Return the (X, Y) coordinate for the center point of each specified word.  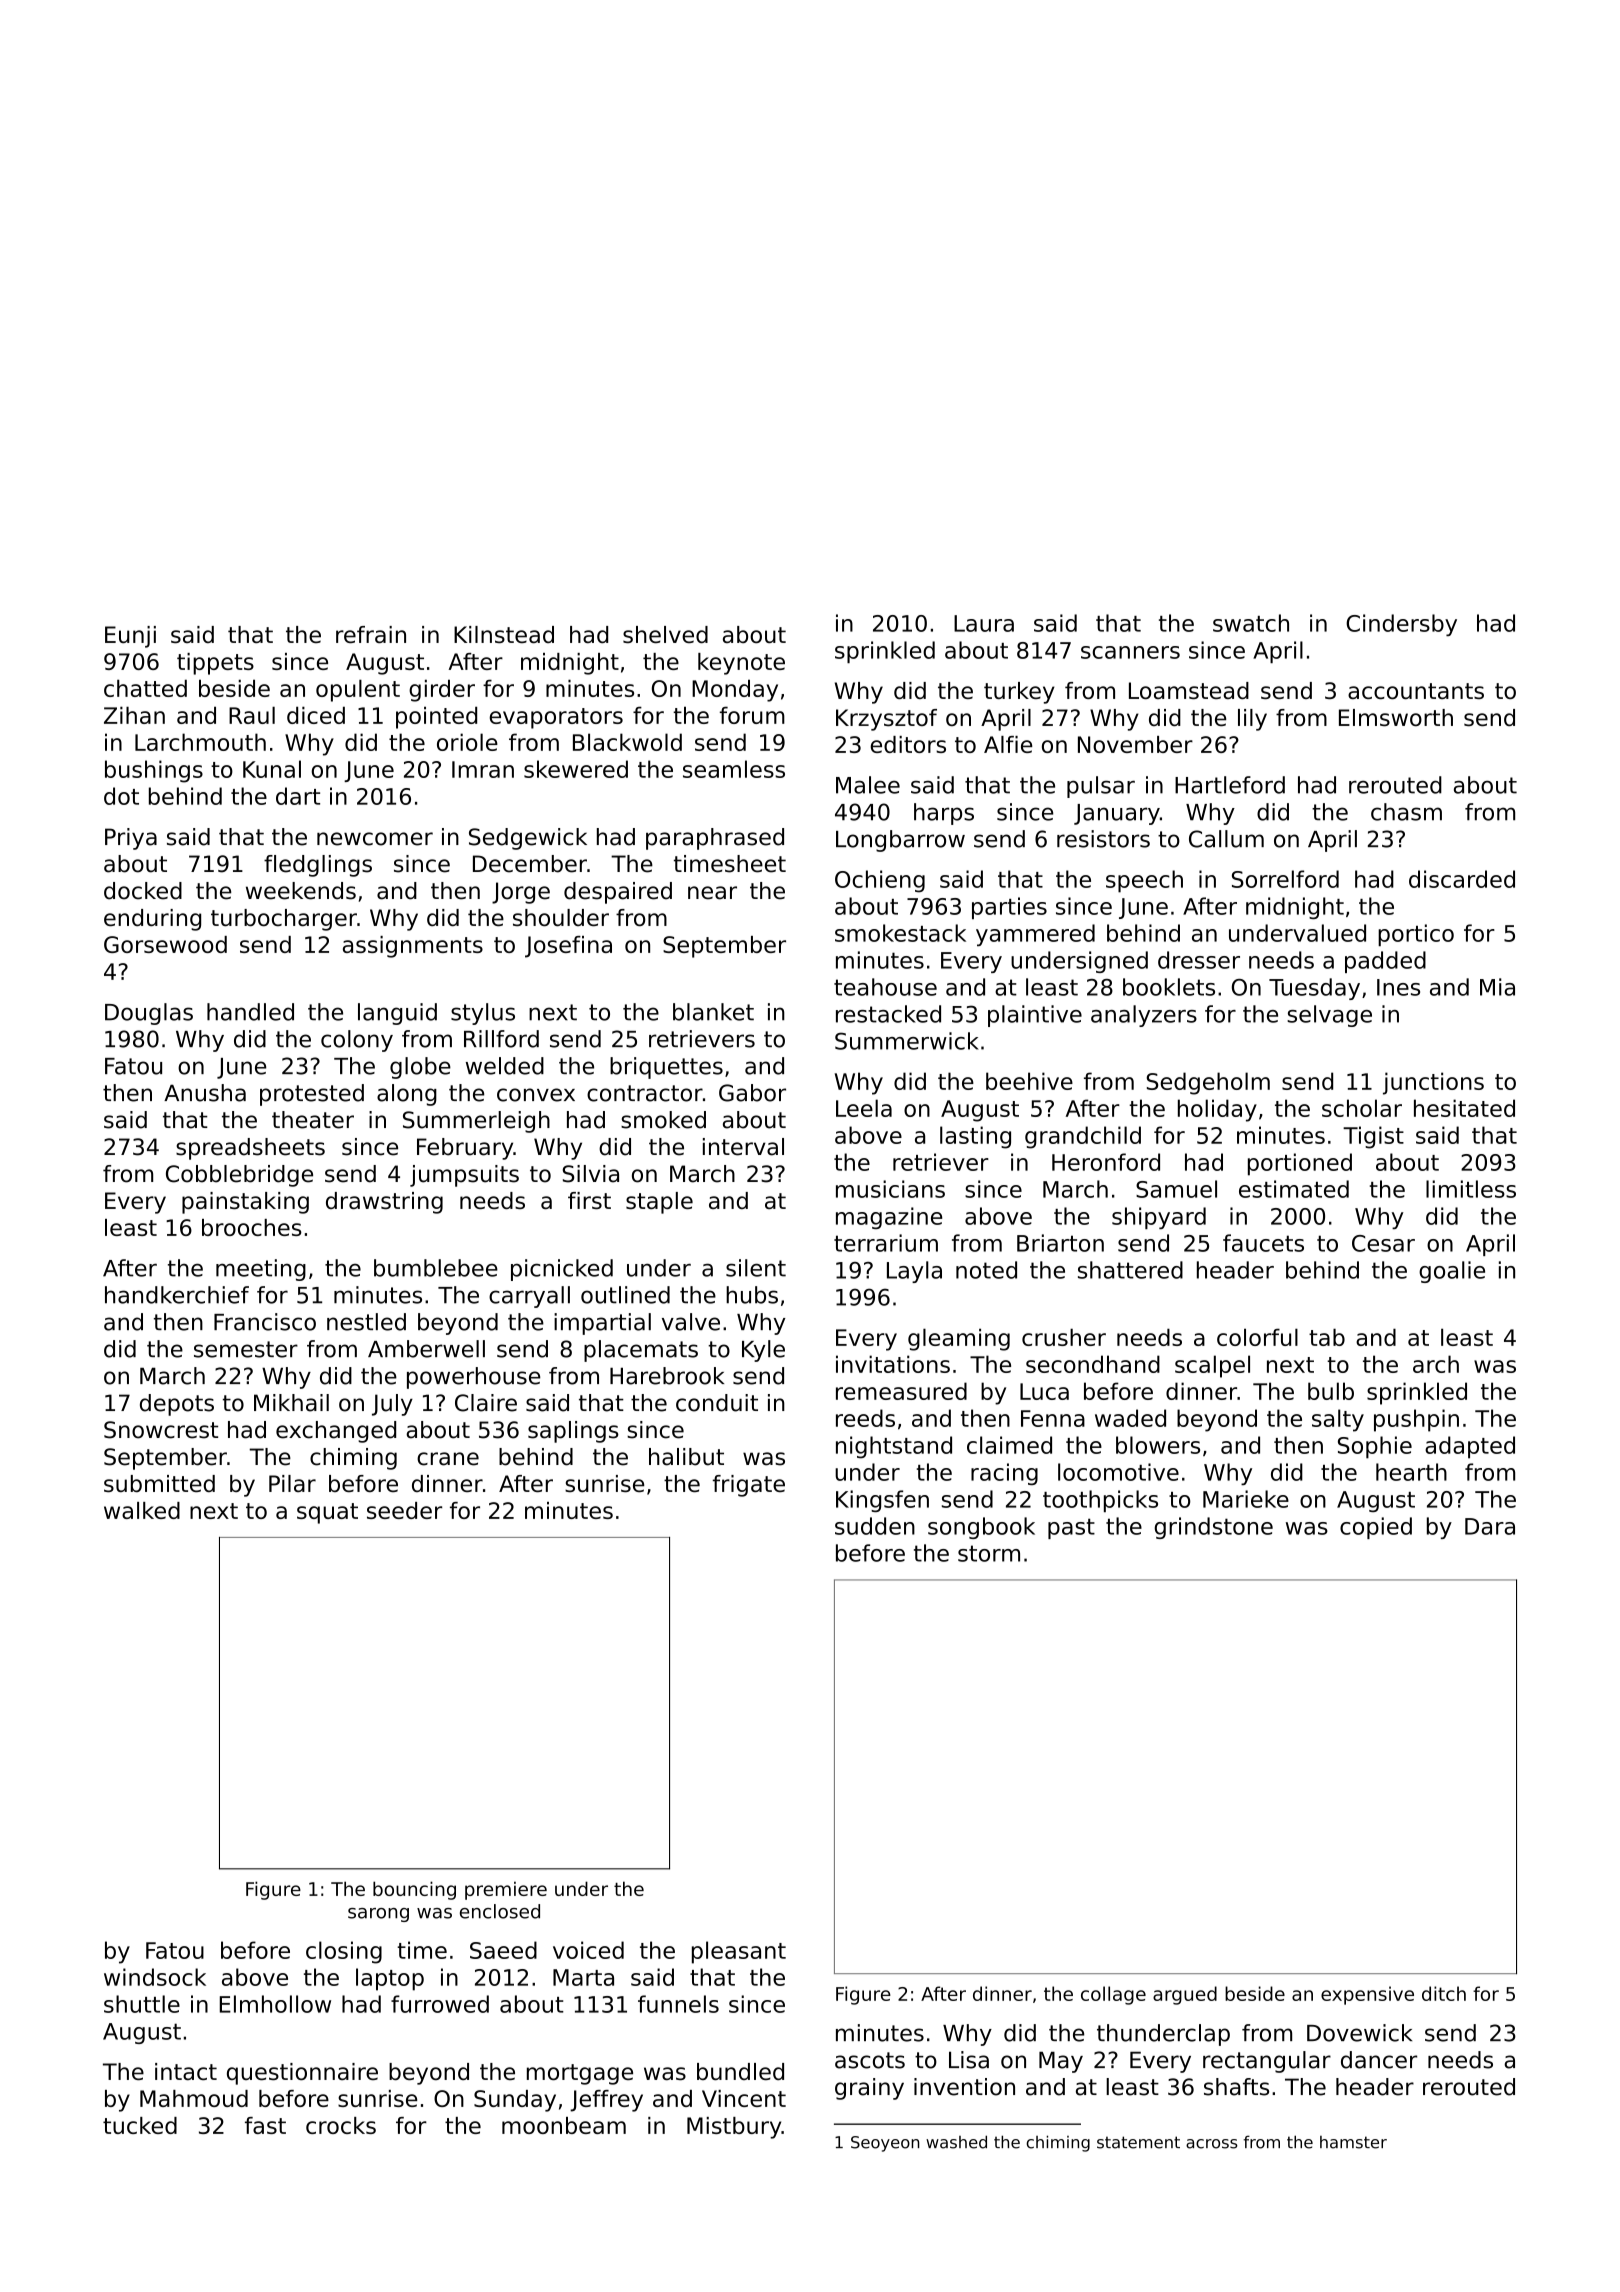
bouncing (414, 1890)
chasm (1406, 812)
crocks (341, 2125)
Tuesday (1314, 989)
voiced (588, 1950)
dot (121, 796)
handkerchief (177, 1295)
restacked (888, 1014)
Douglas (149, 1014)
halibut (686, 1457)
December (530, 864)
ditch (1444, 1993)
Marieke (1246, 1499)
